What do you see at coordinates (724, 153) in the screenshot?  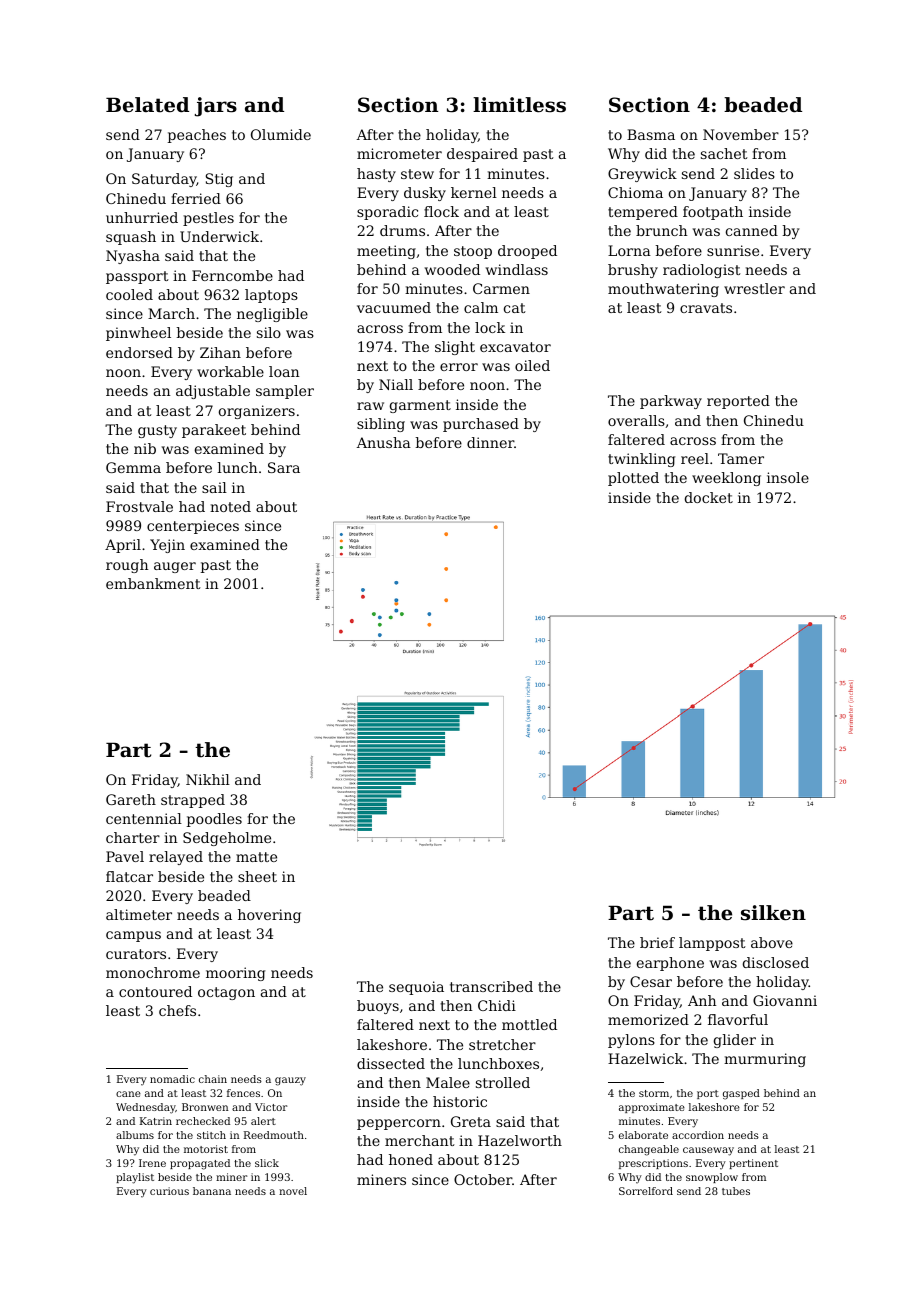 I see `sachet` at bounding box center [724, 153].
